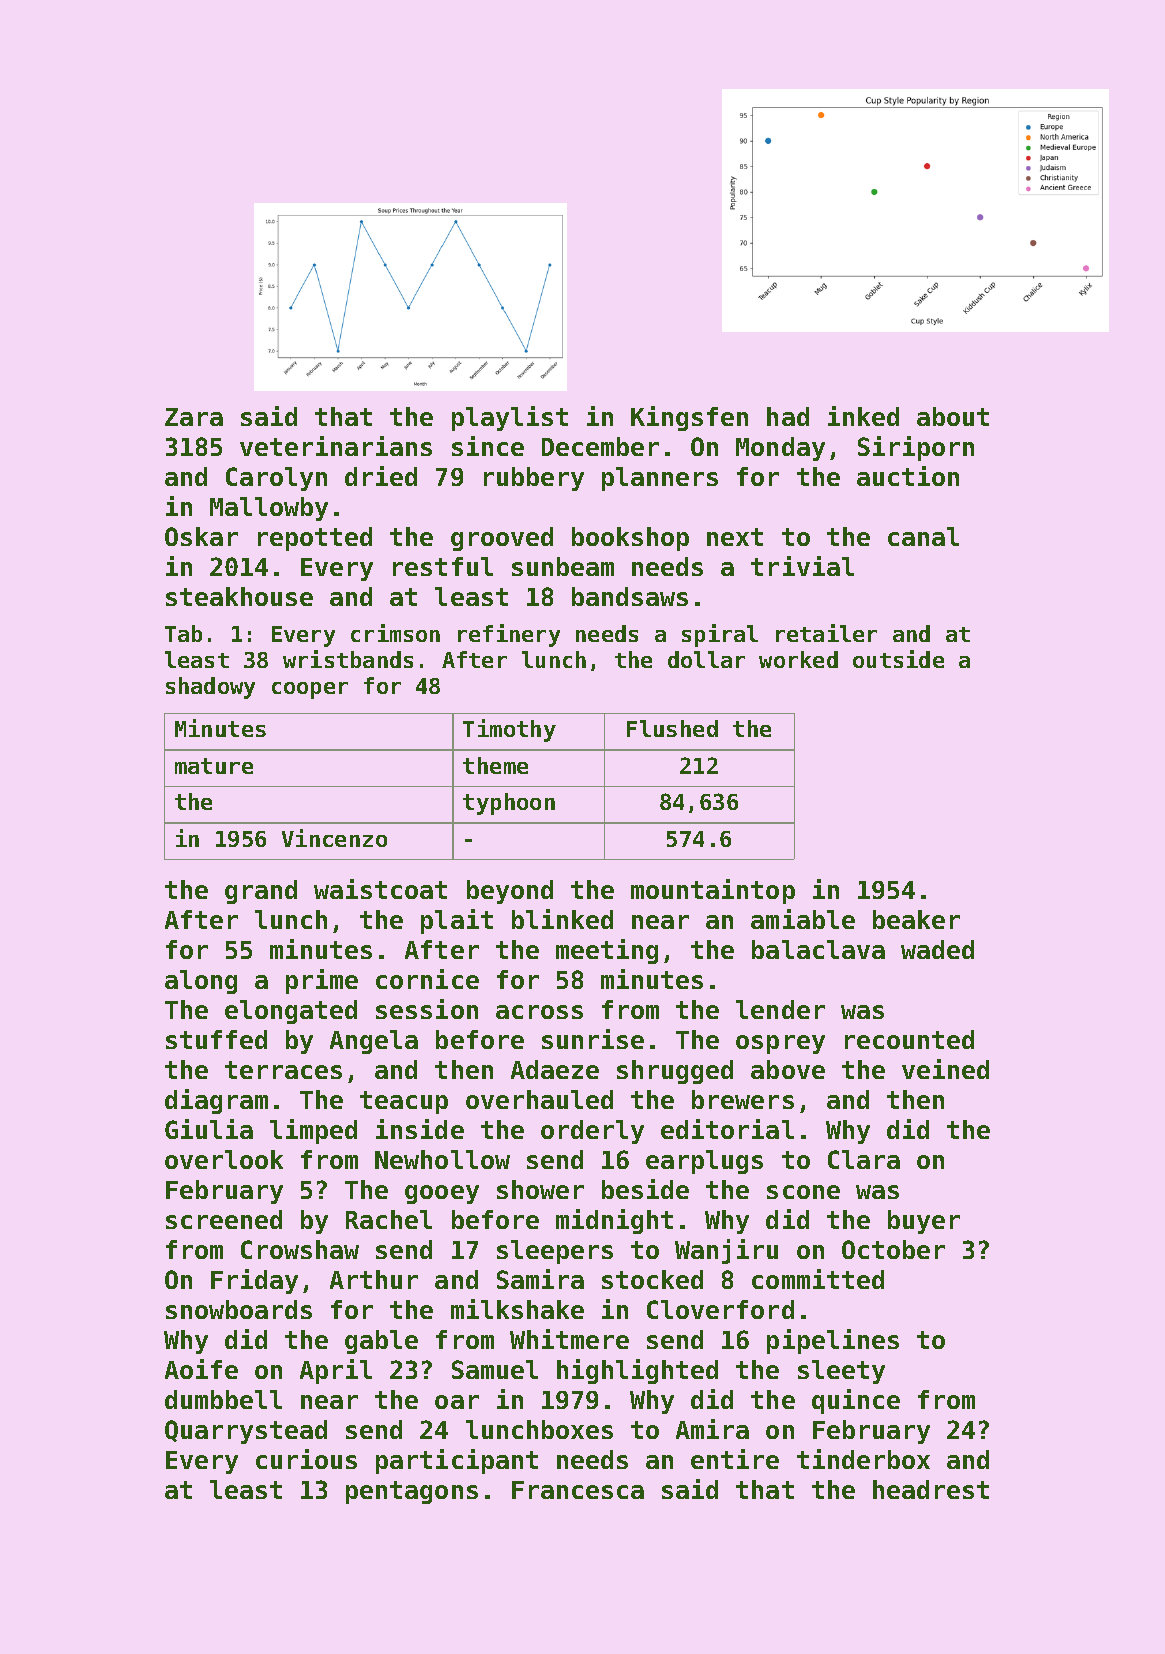  What do you see at coordinates (224, 1219) in the image?
I see `screened` at bounding box center [224, 1219].
